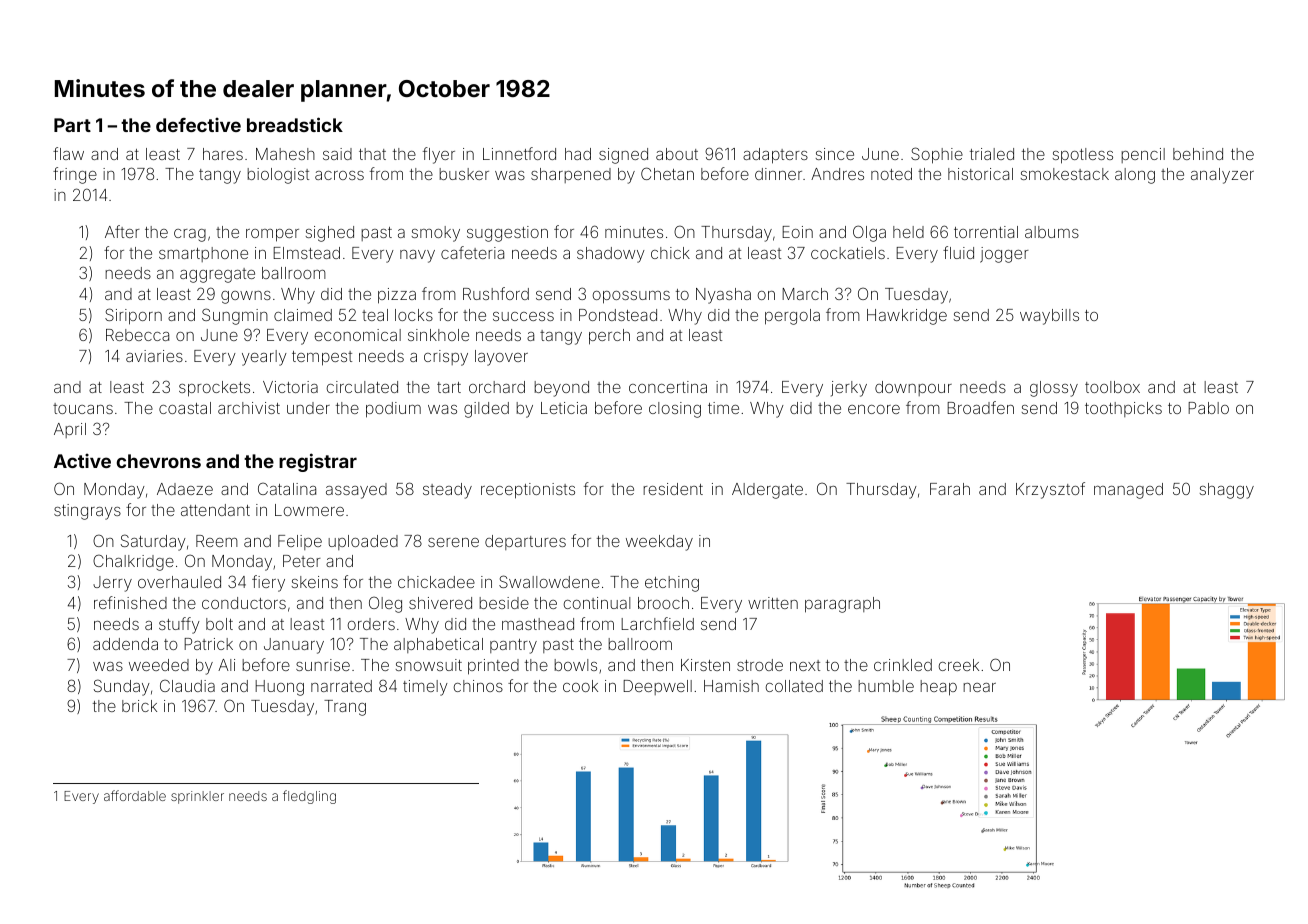 This document has height=924, width=1308. I want to click on shaggy, so click(1227, 491).
